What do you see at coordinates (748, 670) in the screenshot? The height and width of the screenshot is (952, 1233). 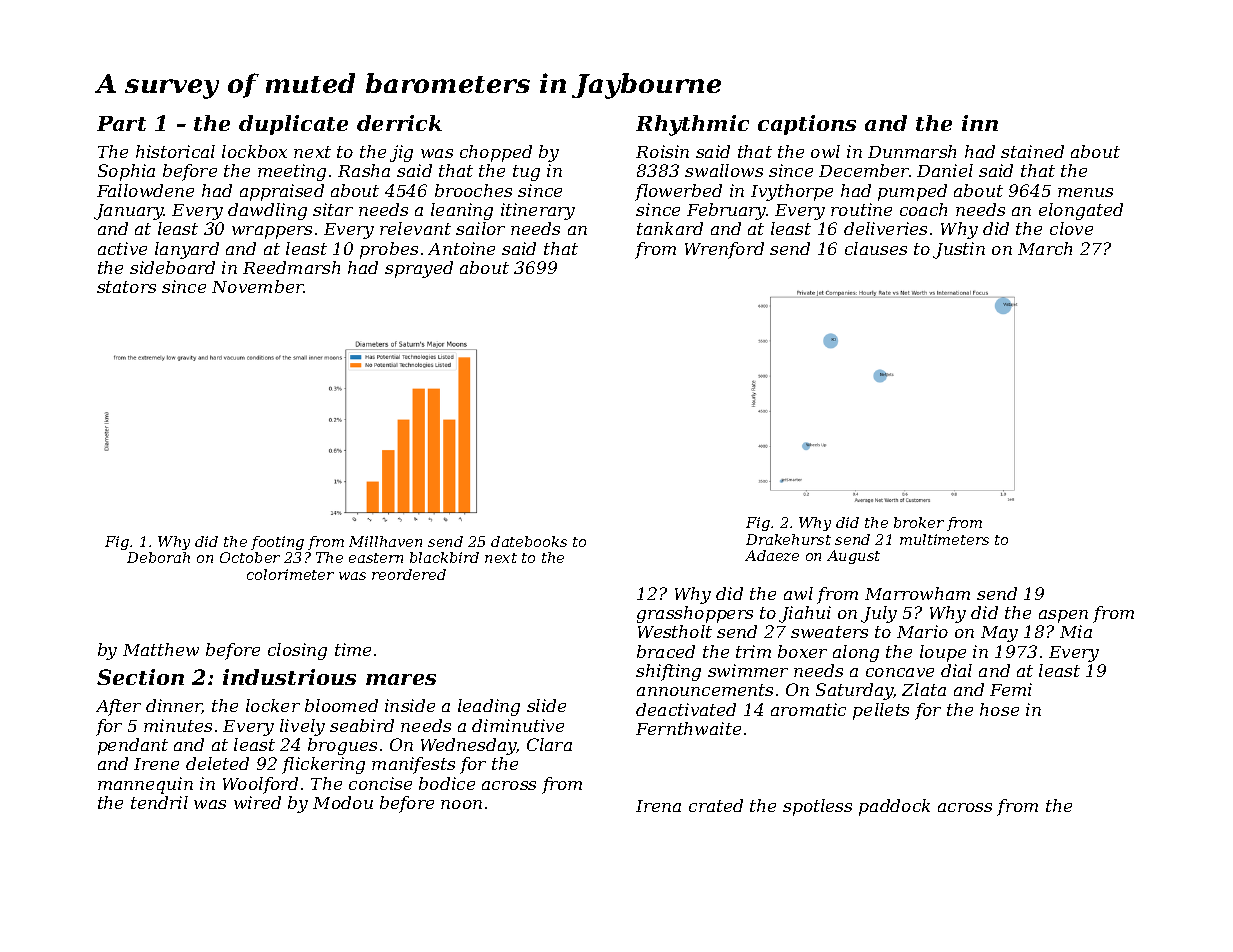 I see `swimmer` at bounding box center [748, 670].
